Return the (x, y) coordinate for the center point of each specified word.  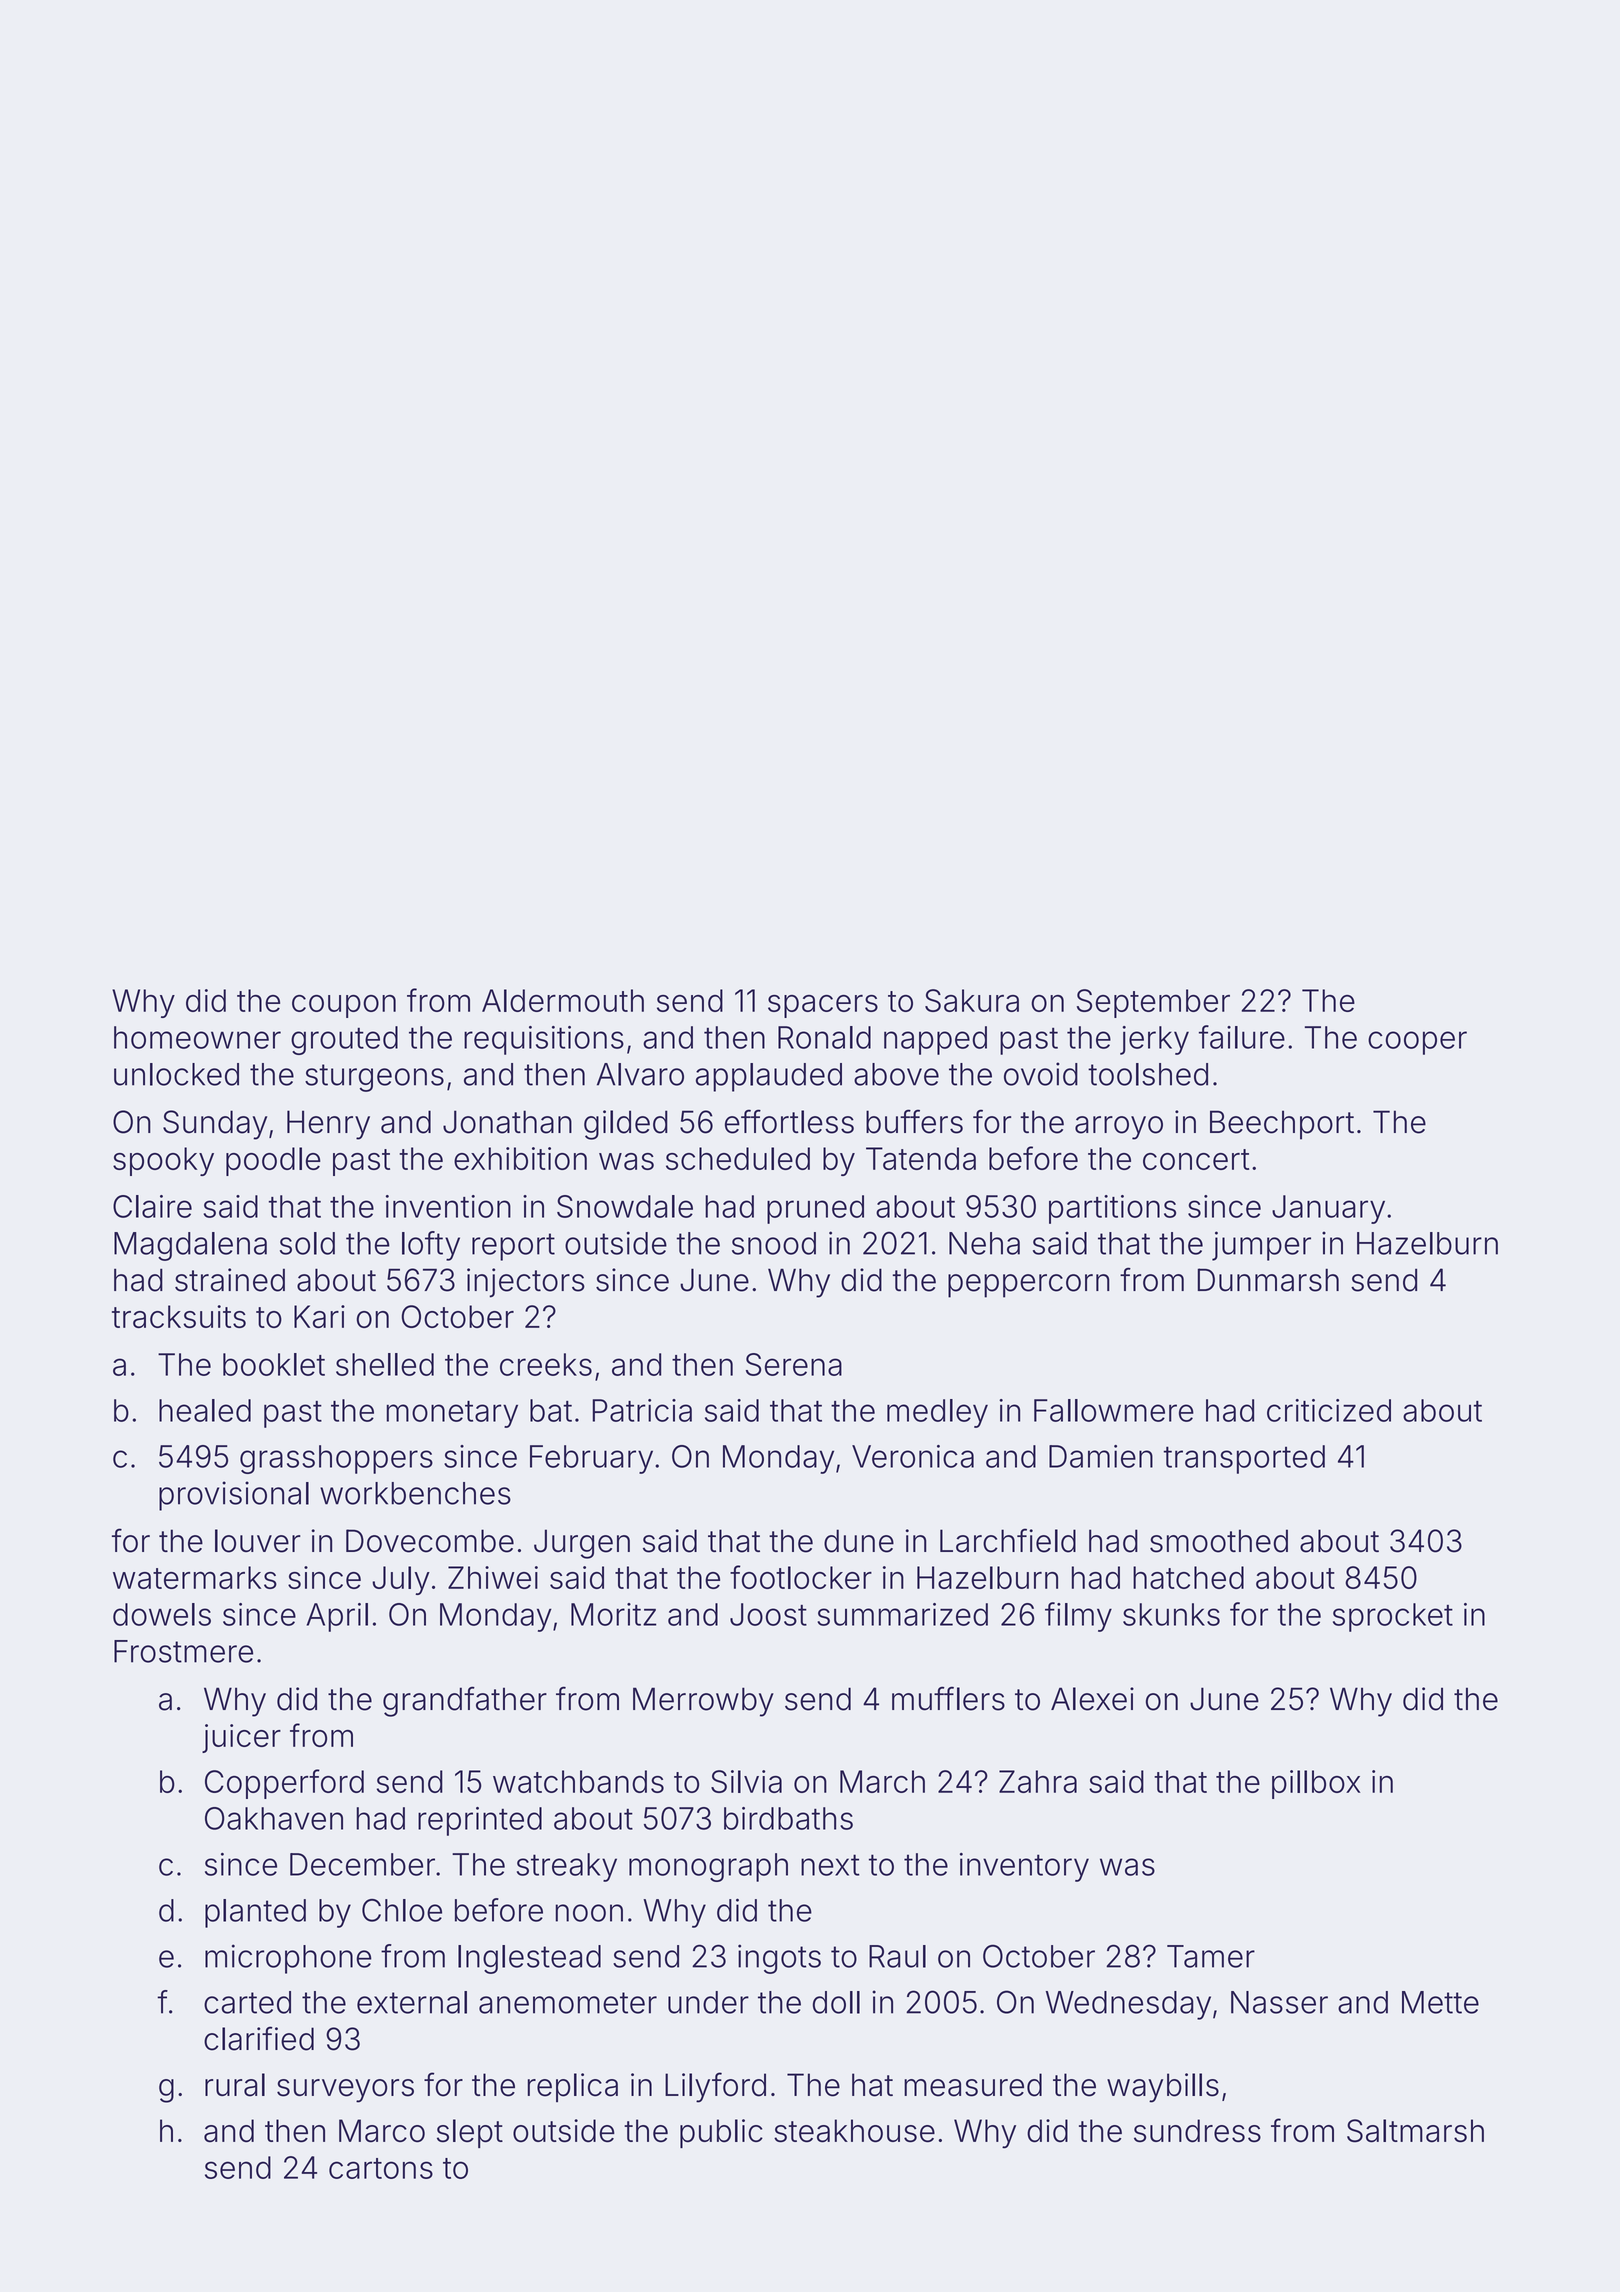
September (1153, 1003)
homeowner (197, 1037)
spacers (823, 1006)
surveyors (345, 2091)
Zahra (1038, 1781)
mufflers (948, 1698)
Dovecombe (430, 1541)
